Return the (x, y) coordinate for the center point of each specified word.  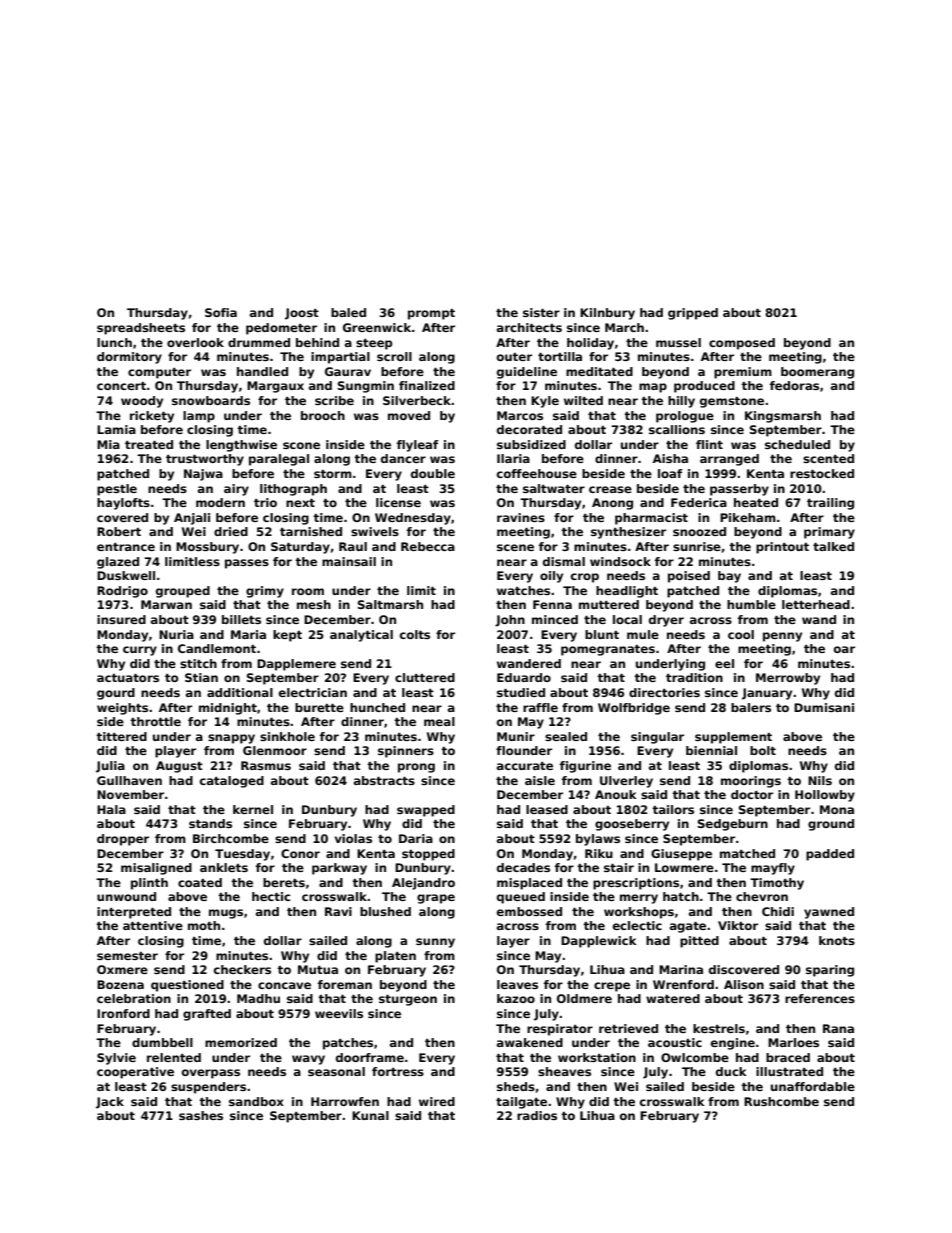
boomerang (817, 373)
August (179, 767)
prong (416, 768)
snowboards (211, 400)
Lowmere (684, 867)
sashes (201, 1115)
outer (514, 357)
